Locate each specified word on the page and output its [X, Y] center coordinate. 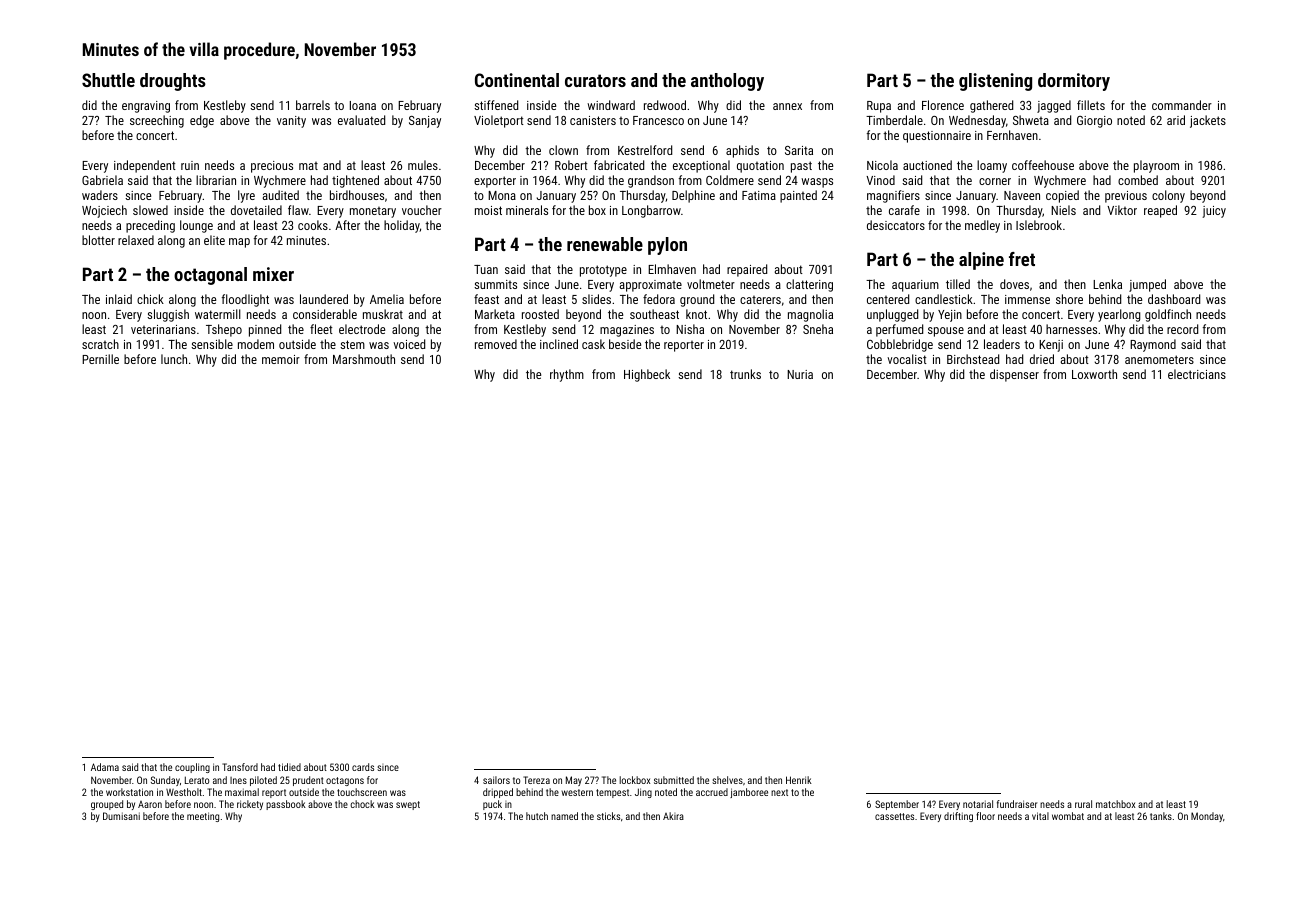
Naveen [1022, 195]
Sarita [799, 150]
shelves [727, 780]
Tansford [240, 767]
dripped [498, 793]
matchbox [1115, 804]
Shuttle [108, 80]
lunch [174, 359]
